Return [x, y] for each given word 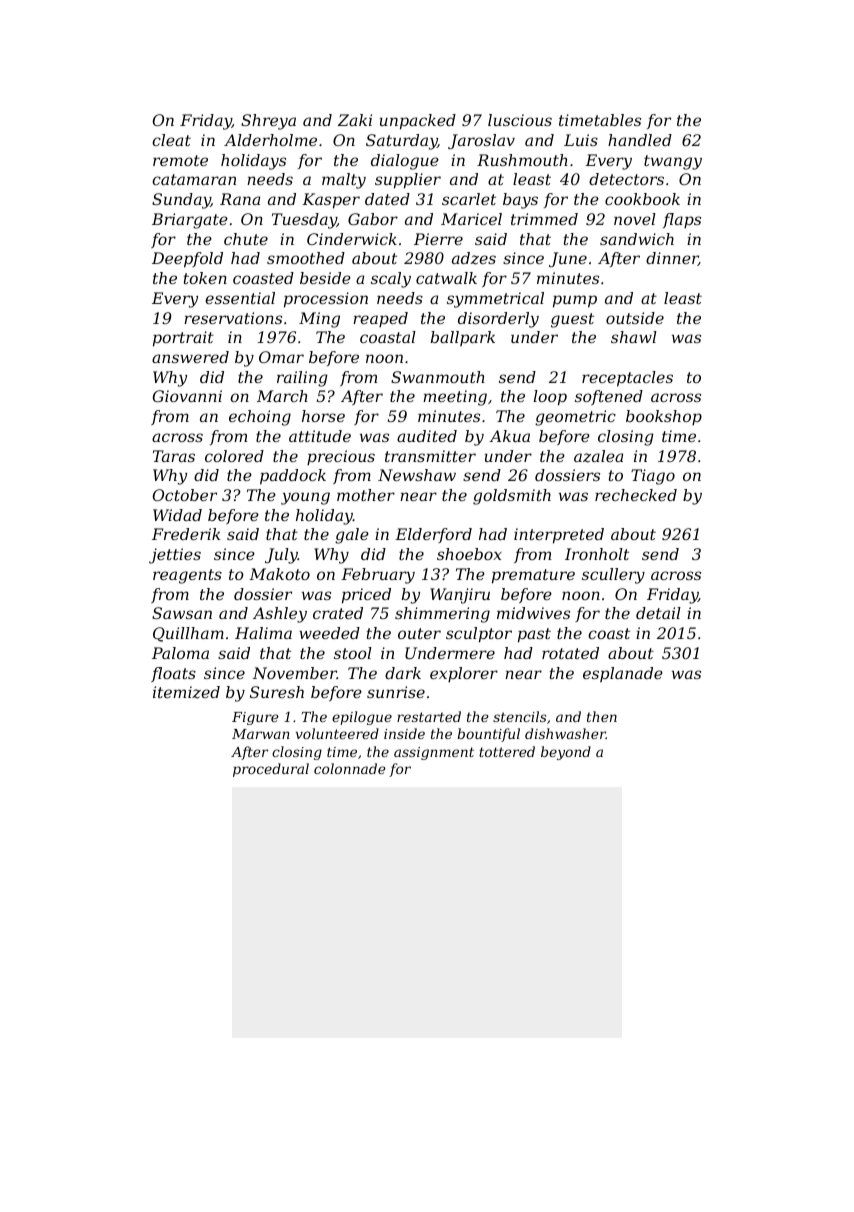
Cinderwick [352, 239]
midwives [533, 613]
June [568, 259]
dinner [672, 259]
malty [344, 181]
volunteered [337, 733]
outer [419, 633]
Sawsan [182, 613]
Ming [319, 320]
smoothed [306, 258]
